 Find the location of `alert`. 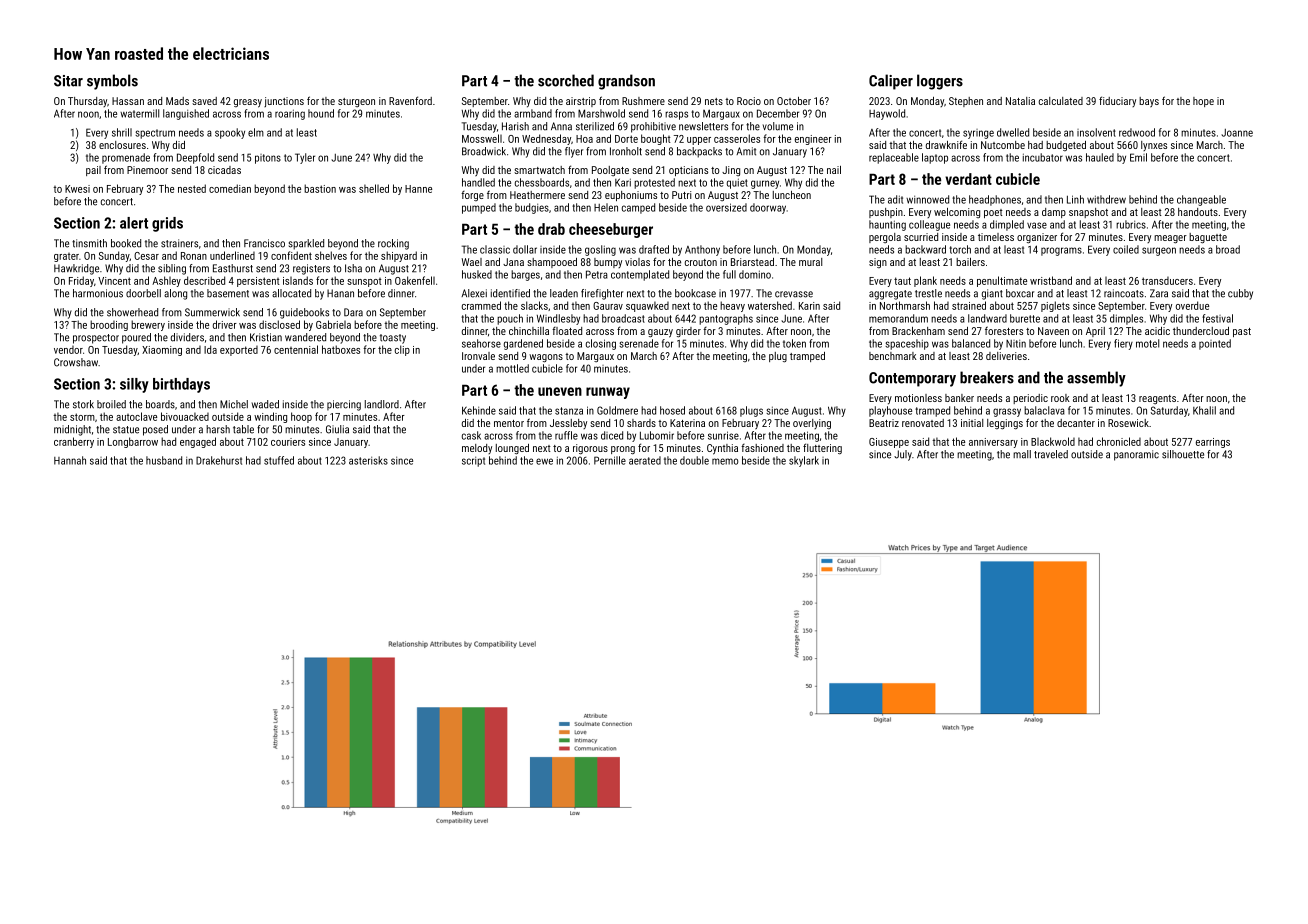

alert is located at coordinates (134, 223).
